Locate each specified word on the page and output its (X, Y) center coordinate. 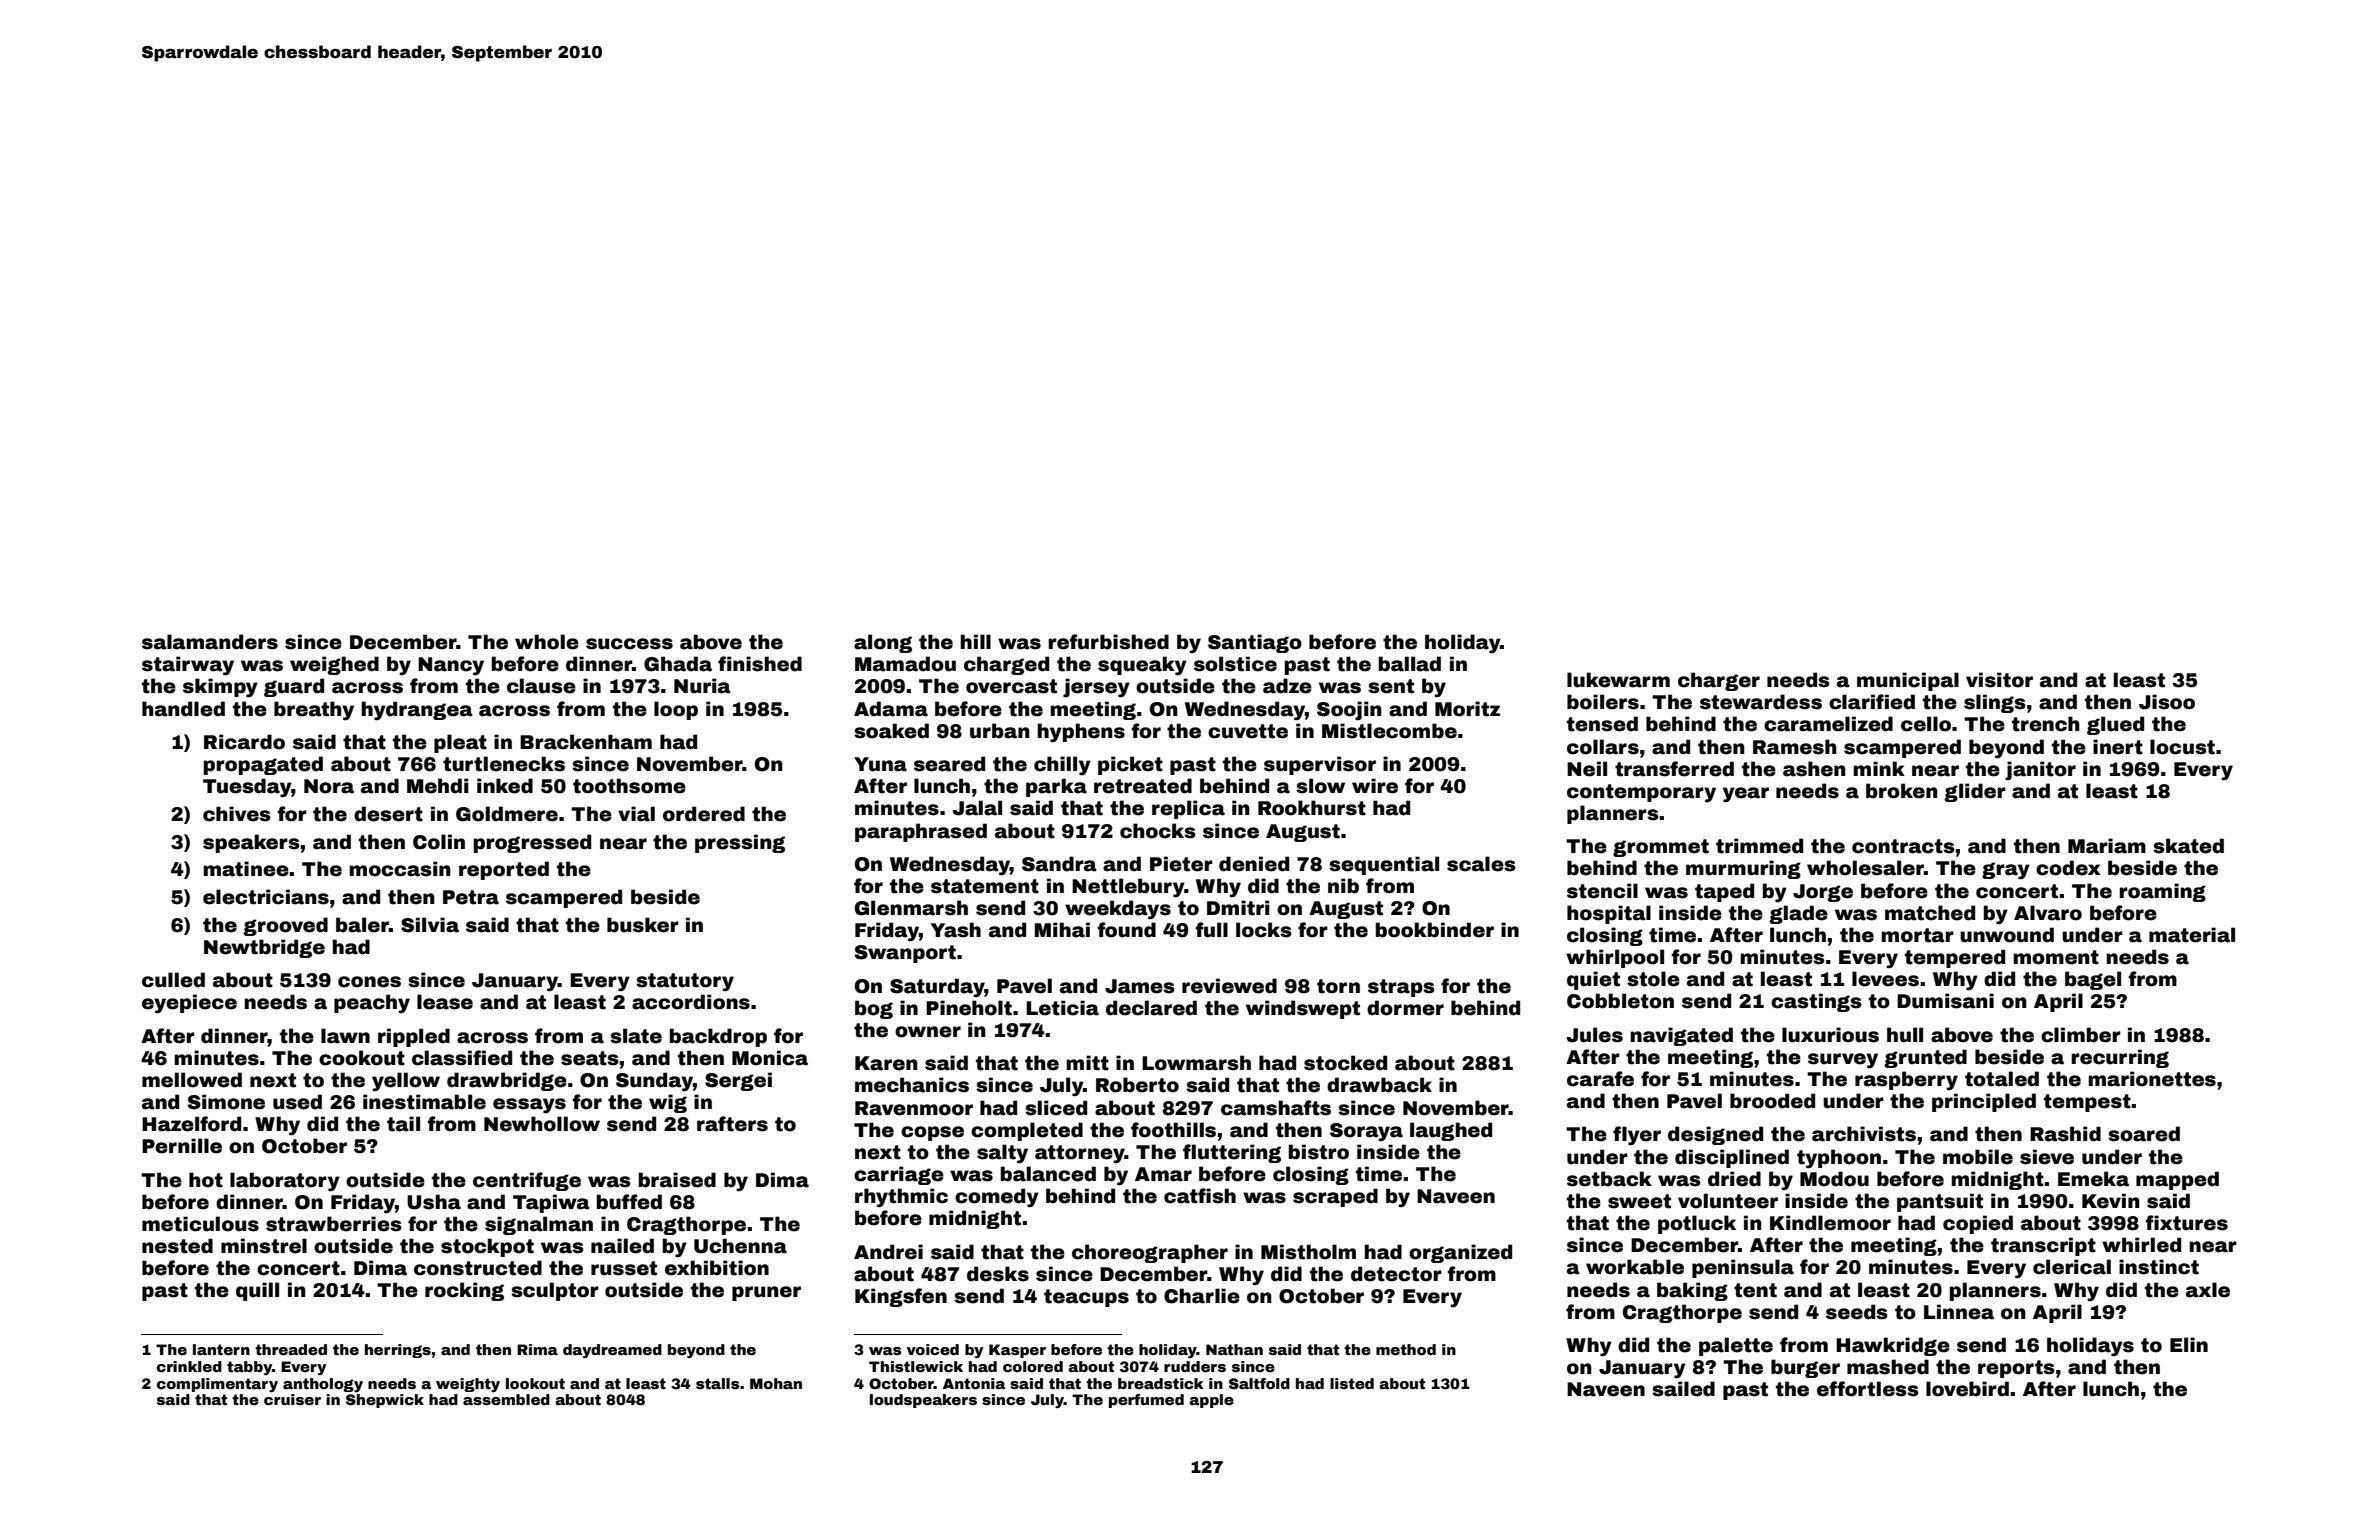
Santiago (1255, 643)
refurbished (1108, 642)
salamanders (210, 642)
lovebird (1967, 1389)
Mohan (776, 1383)
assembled (506, 1399)
